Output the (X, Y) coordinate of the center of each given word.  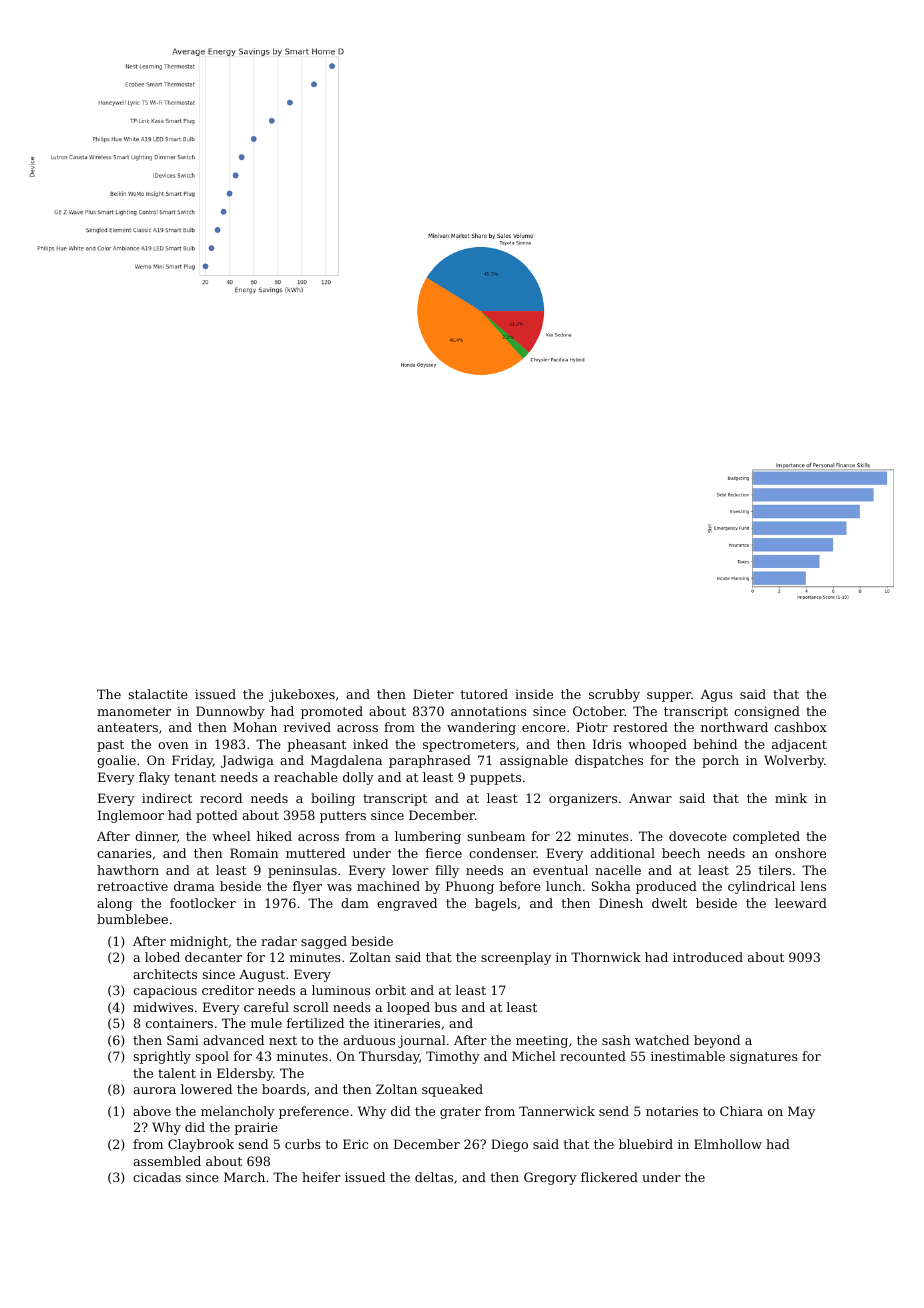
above (152, 1111)
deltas (434, 1177)
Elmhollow (728, 1144)
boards (284, 1089)
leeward (801, 903)
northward (734, 727)
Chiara (741, 1111)
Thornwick (606, 957)
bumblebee (132, 919)
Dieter (433, 694)
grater (460, 1113)
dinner (156, 836)
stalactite (158, 694)
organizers (583, 799)
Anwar (650, 798)
